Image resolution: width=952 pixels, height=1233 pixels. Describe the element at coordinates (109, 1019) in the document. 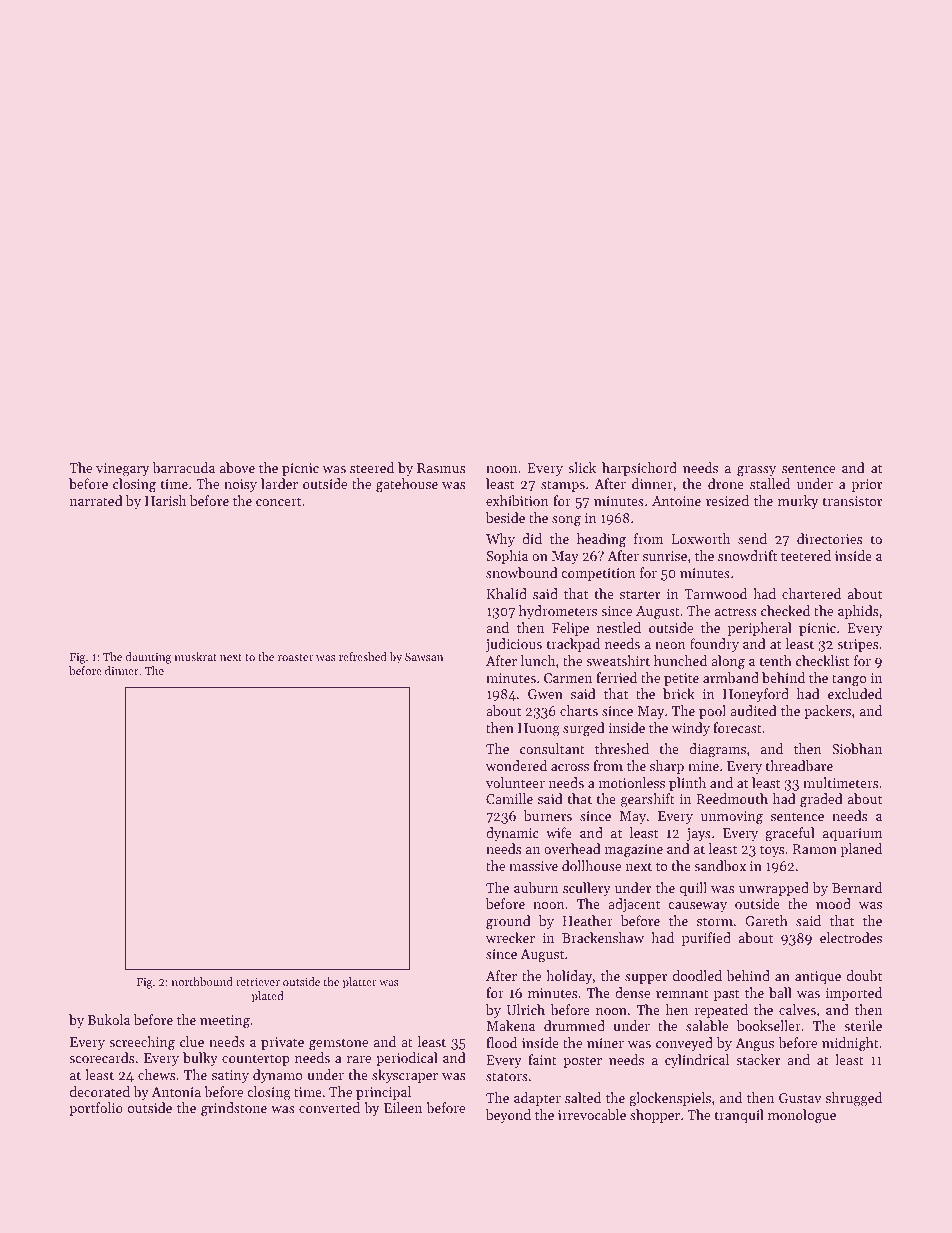

I see `Bukola` at that location.
